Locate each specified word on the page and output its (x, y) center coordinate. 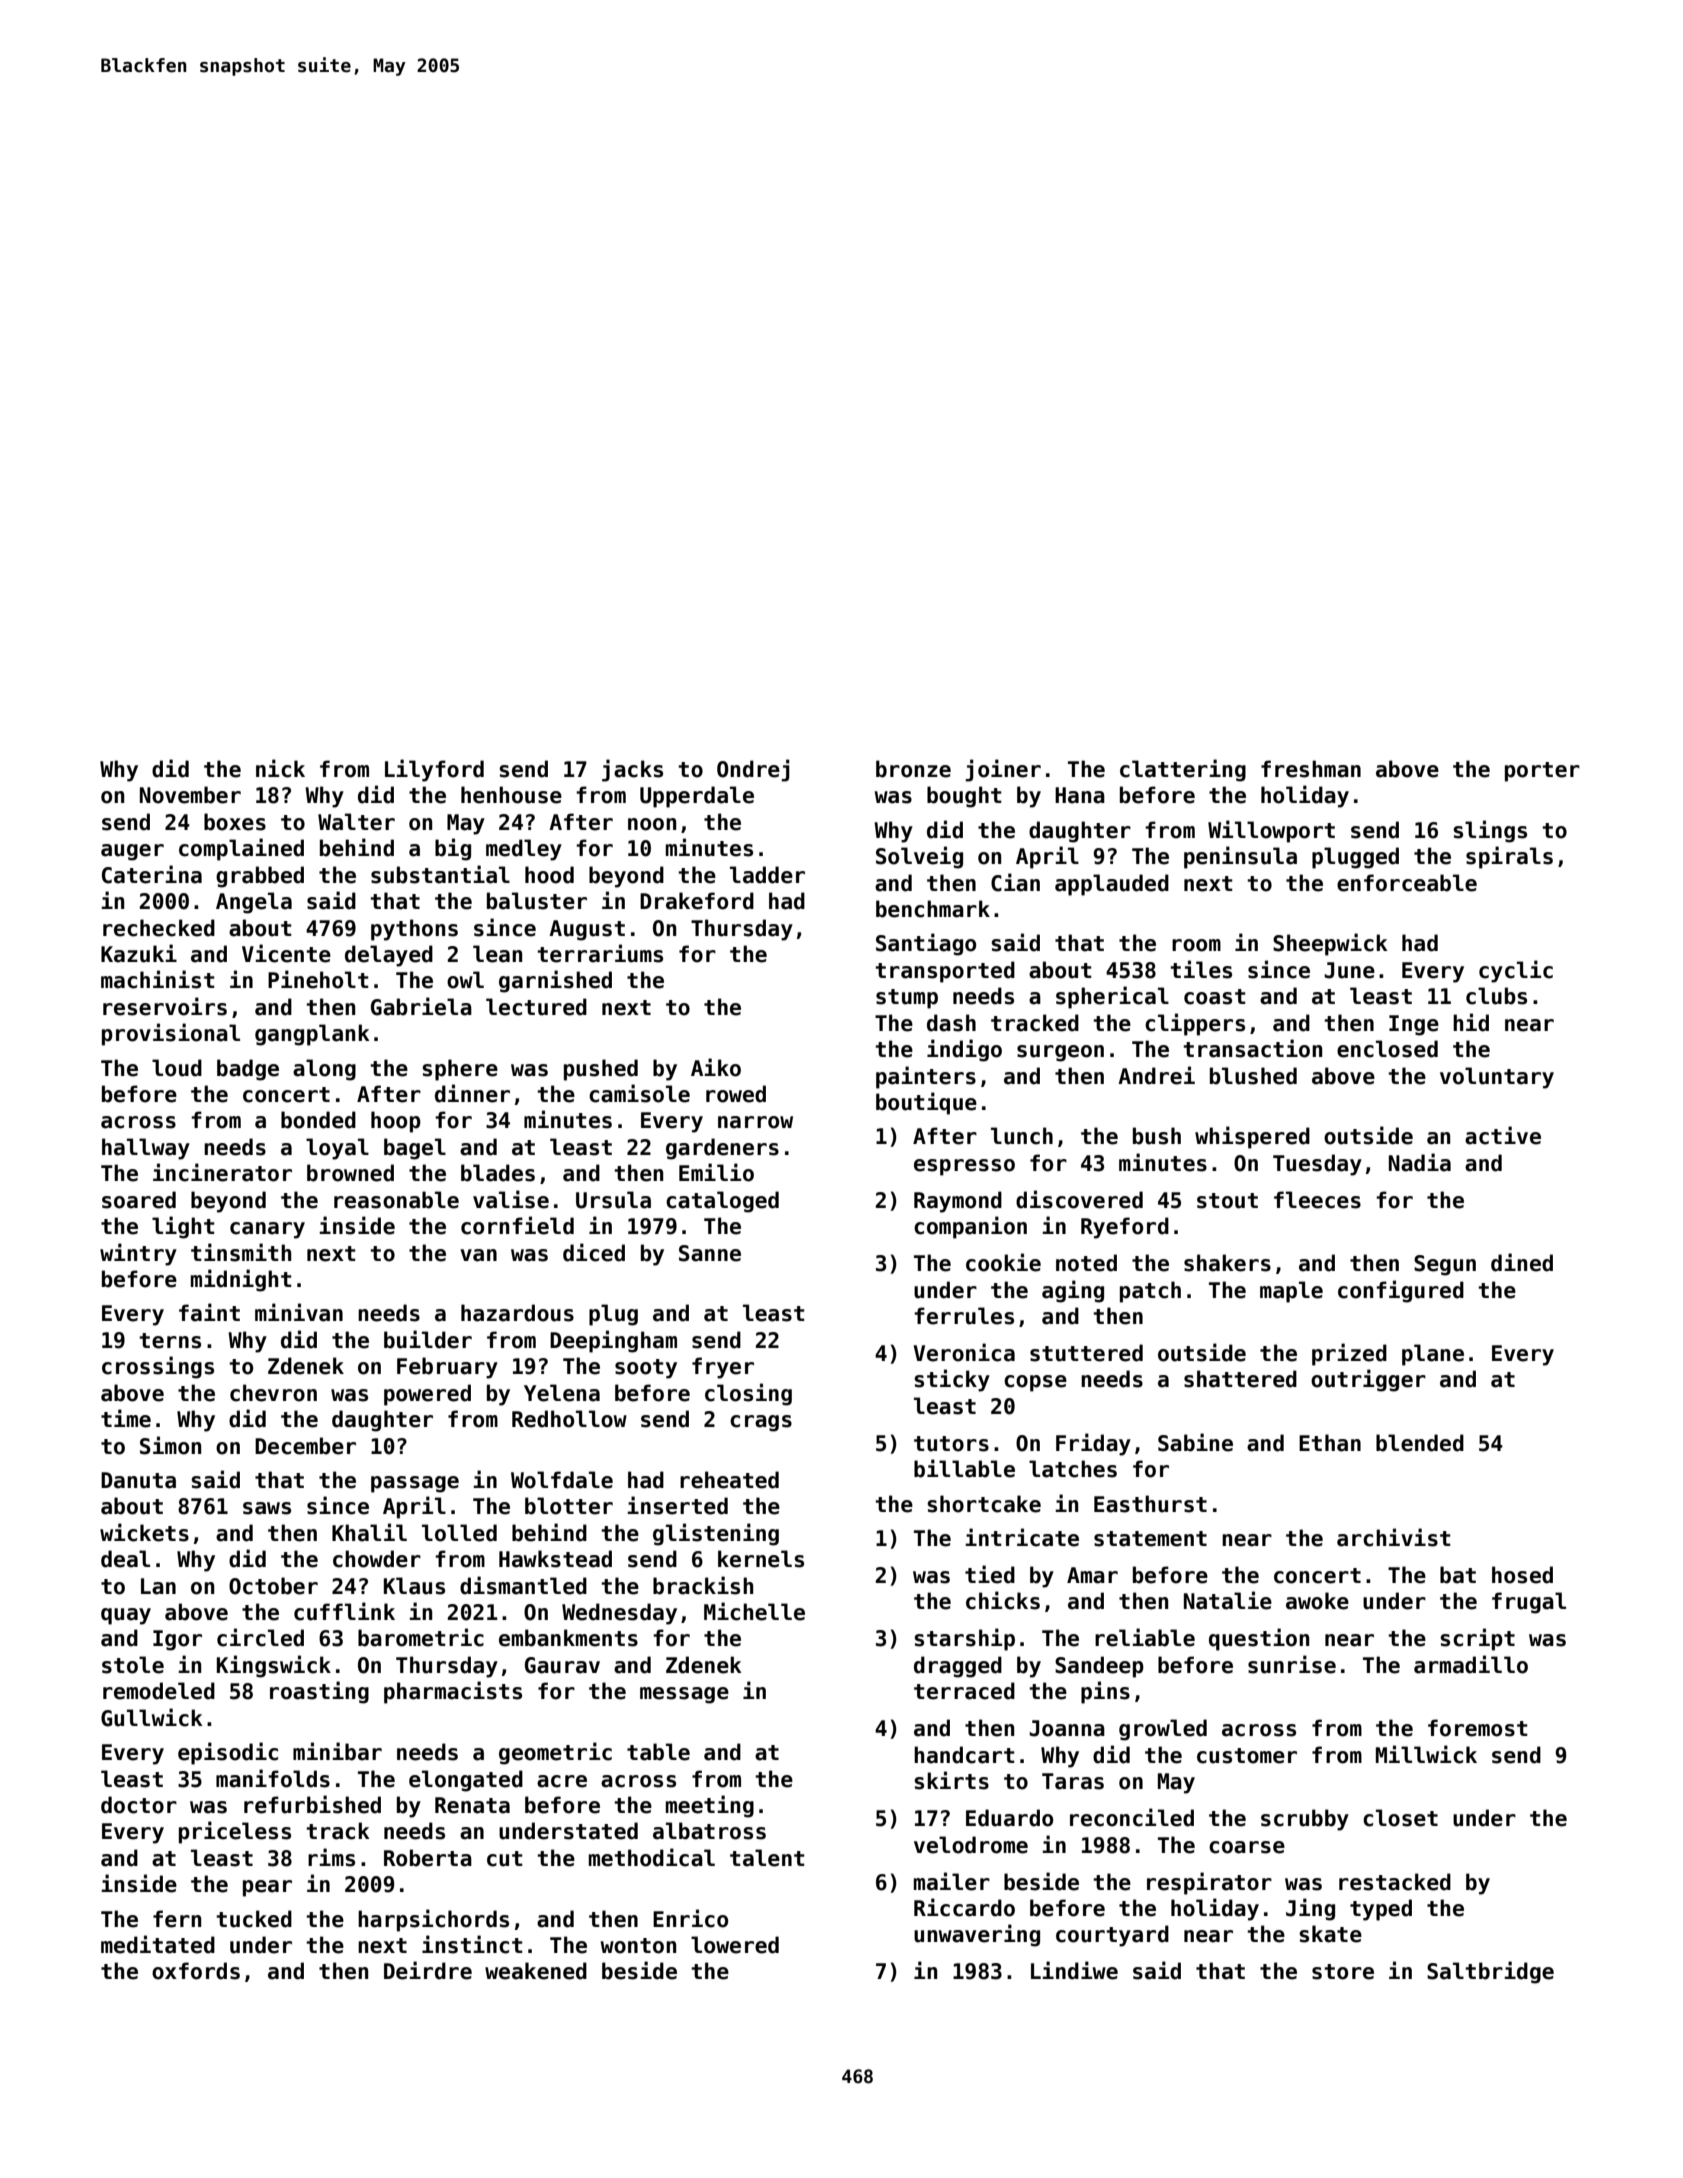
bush (1157, 1136)
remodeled (159, 1691)
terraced (964, 1691)
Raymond (958, 1202)
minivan (299, 1312)
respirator (1209, 1883)
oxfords (196, 1971)
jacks (632, 770)
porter (1542, 772)
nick (280, 768)
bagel (415, 1149)
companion (970, 1227)
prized (1349, 1354)
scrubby (1305, 1820)
